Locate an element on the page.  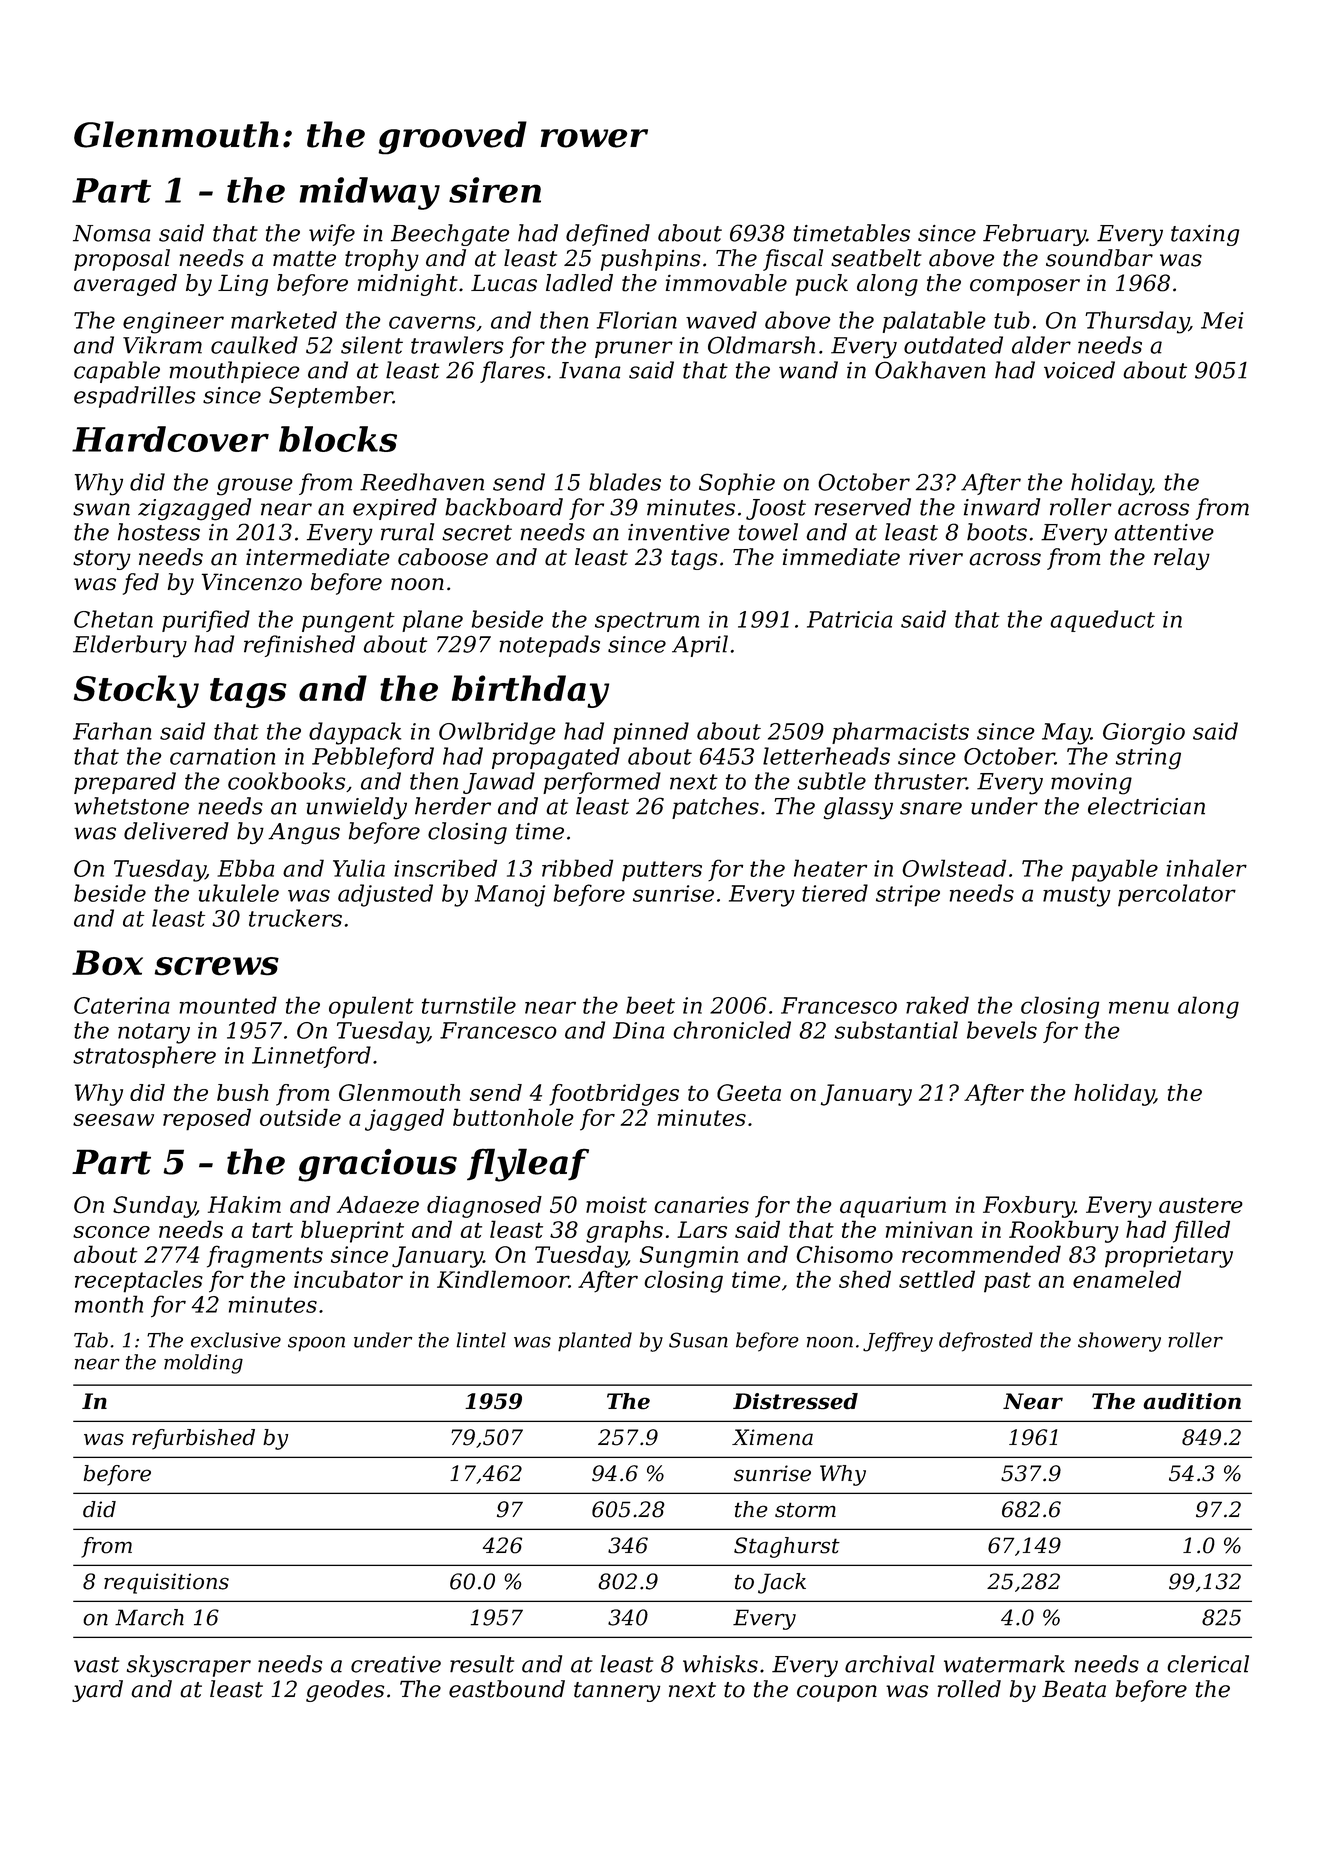
putters is located at coordinates (662, 871).
